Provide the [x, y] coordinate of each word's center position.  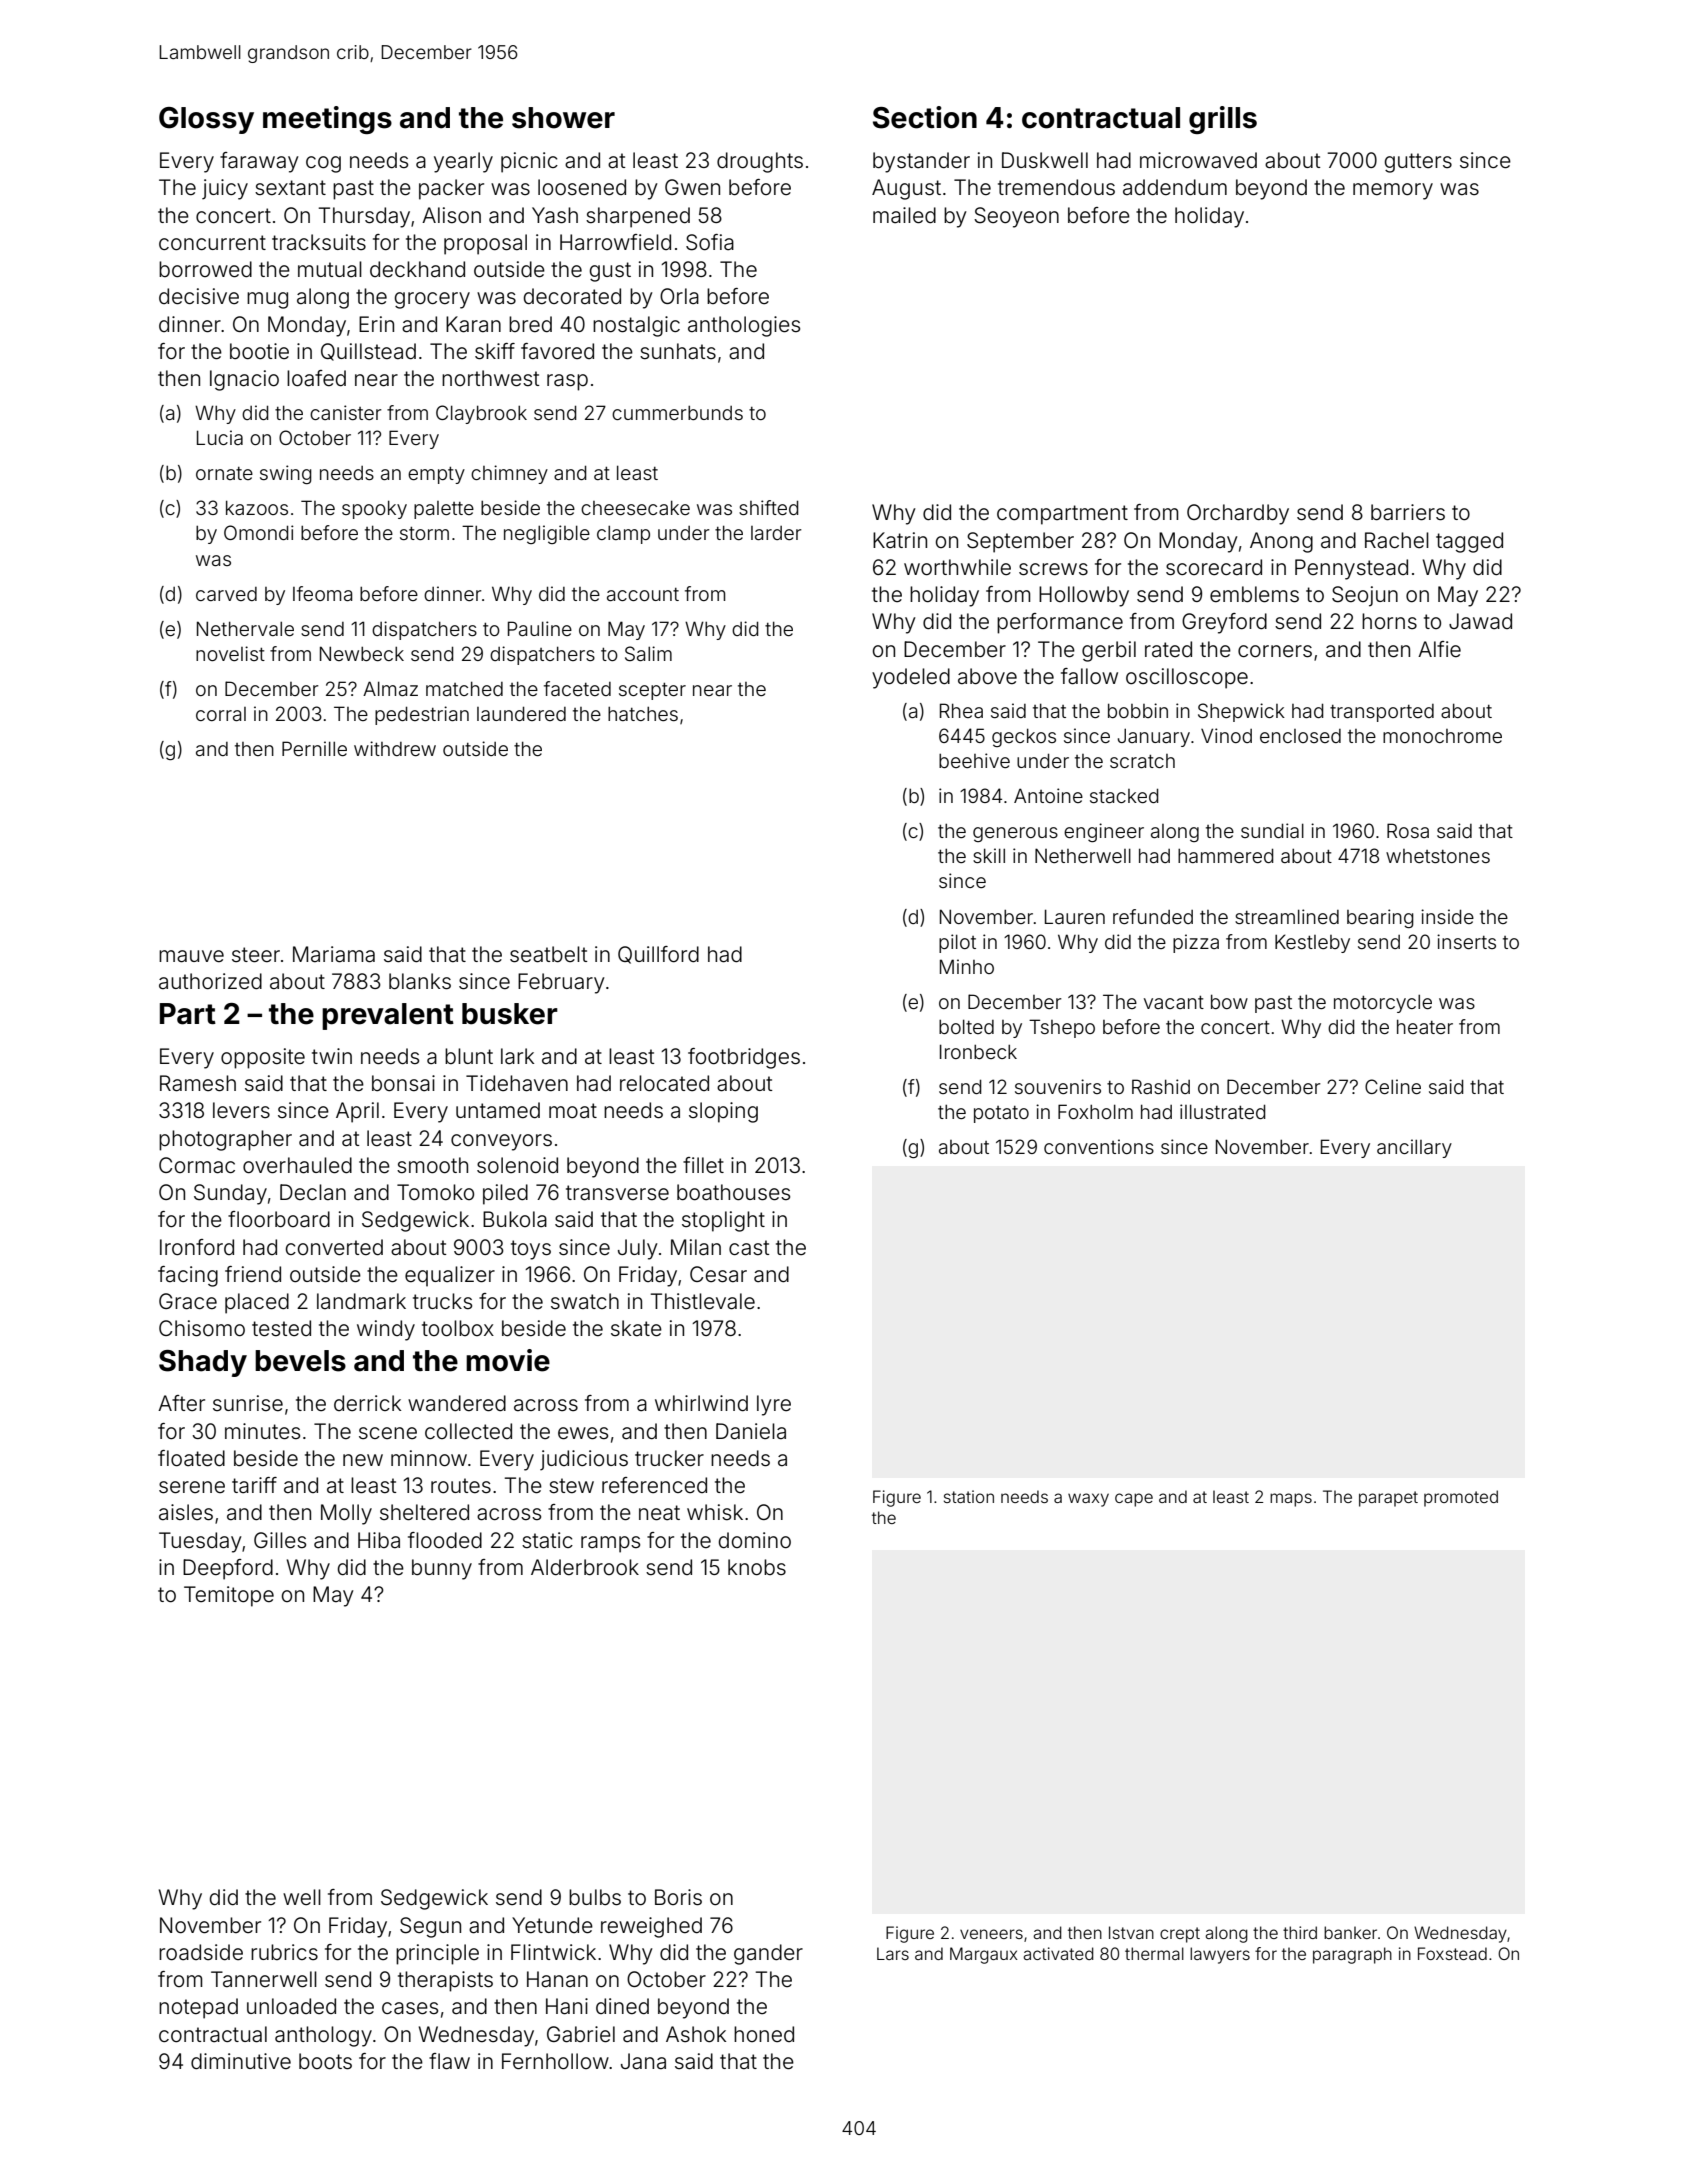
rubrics [284, 1952]
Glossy [206, 120]
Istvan [1131, 1932]
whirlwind [701, 1403]
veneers [991, 1934]
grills [1223, 120]
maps [1291, 1500]
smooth [432, 1165]
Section [925, 117]
